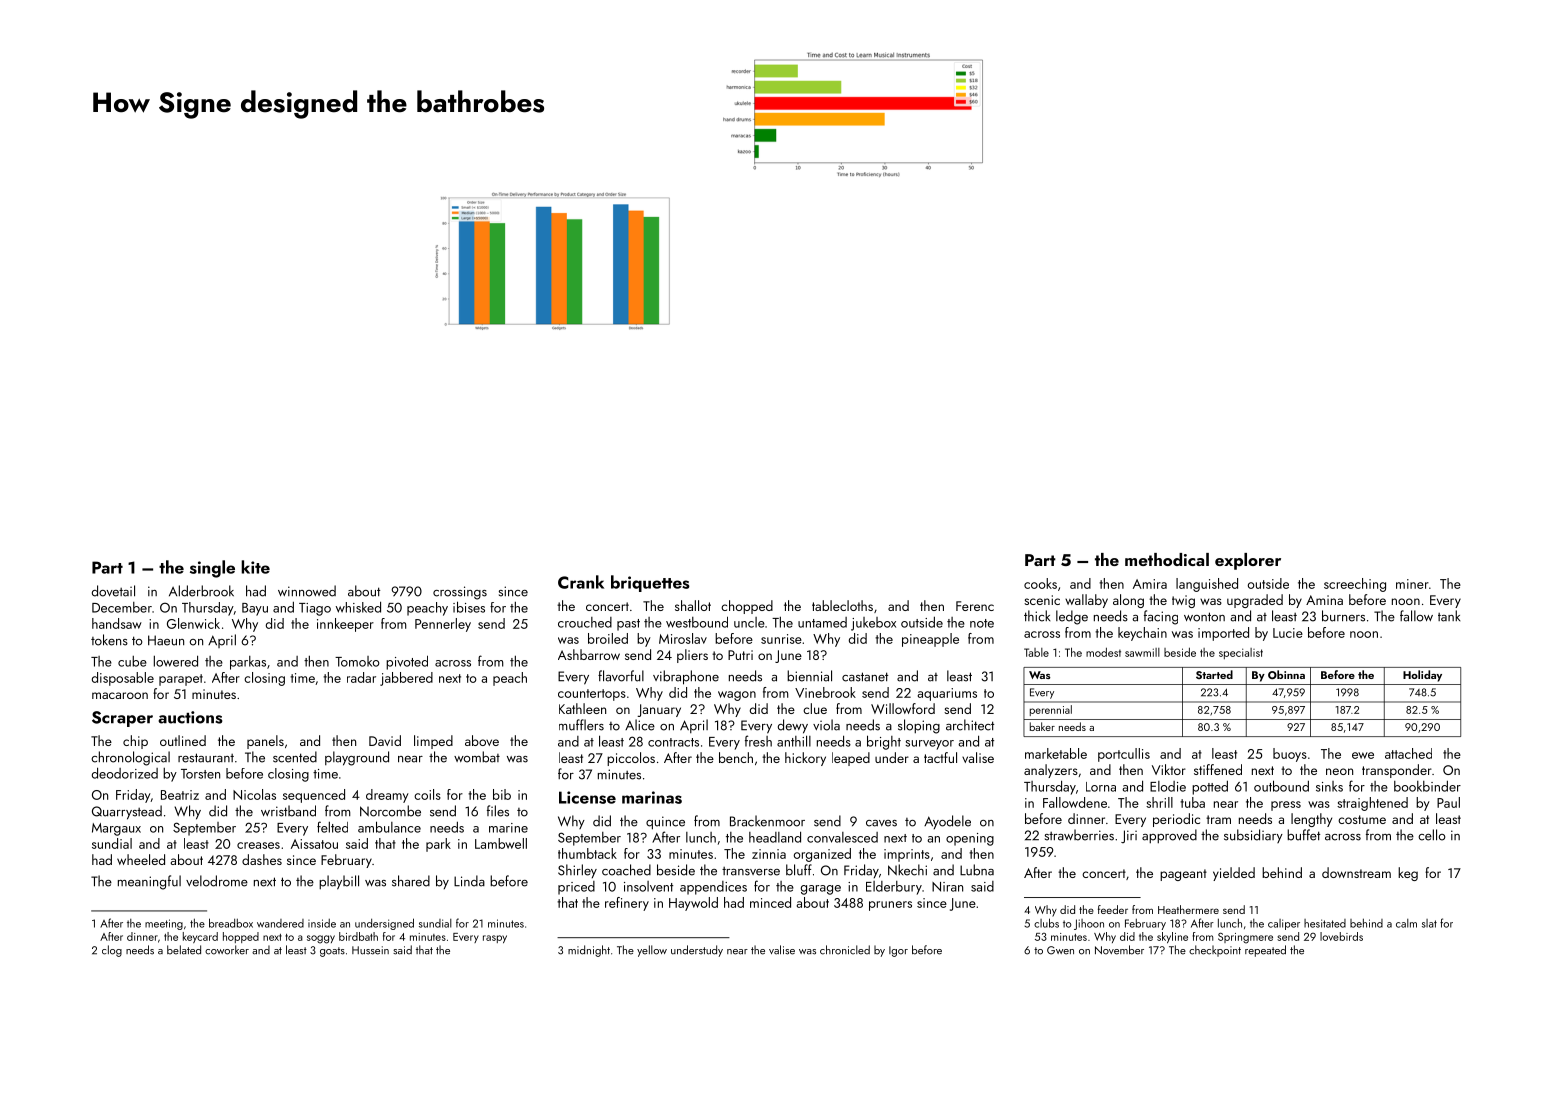 The height and width of the page is (1098, 1552). I want to click on buffet, so click(1303, 835).
